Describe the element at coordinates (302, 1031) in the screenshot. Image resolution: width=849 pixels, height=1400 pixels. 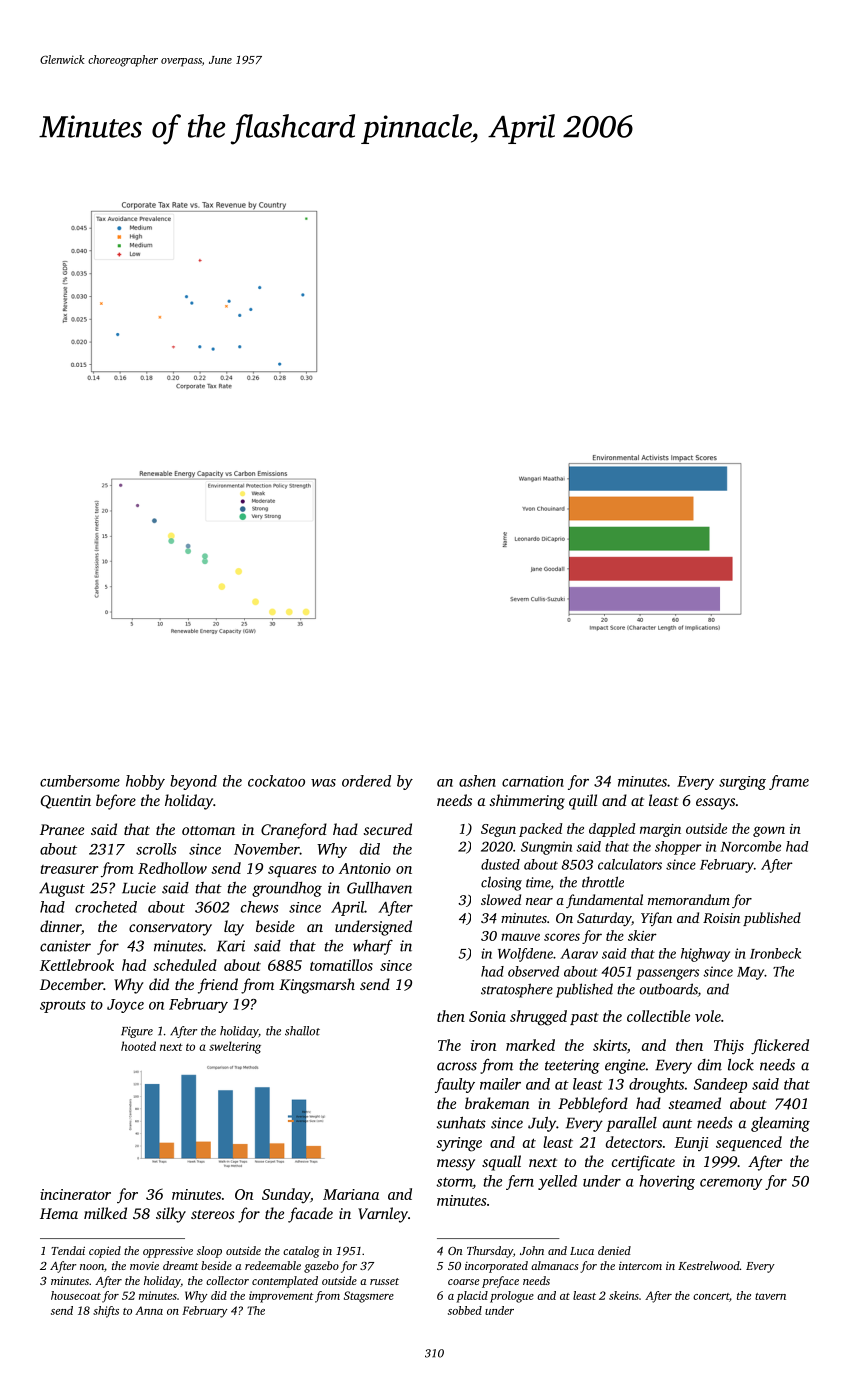
I see `shallot` at that location.
